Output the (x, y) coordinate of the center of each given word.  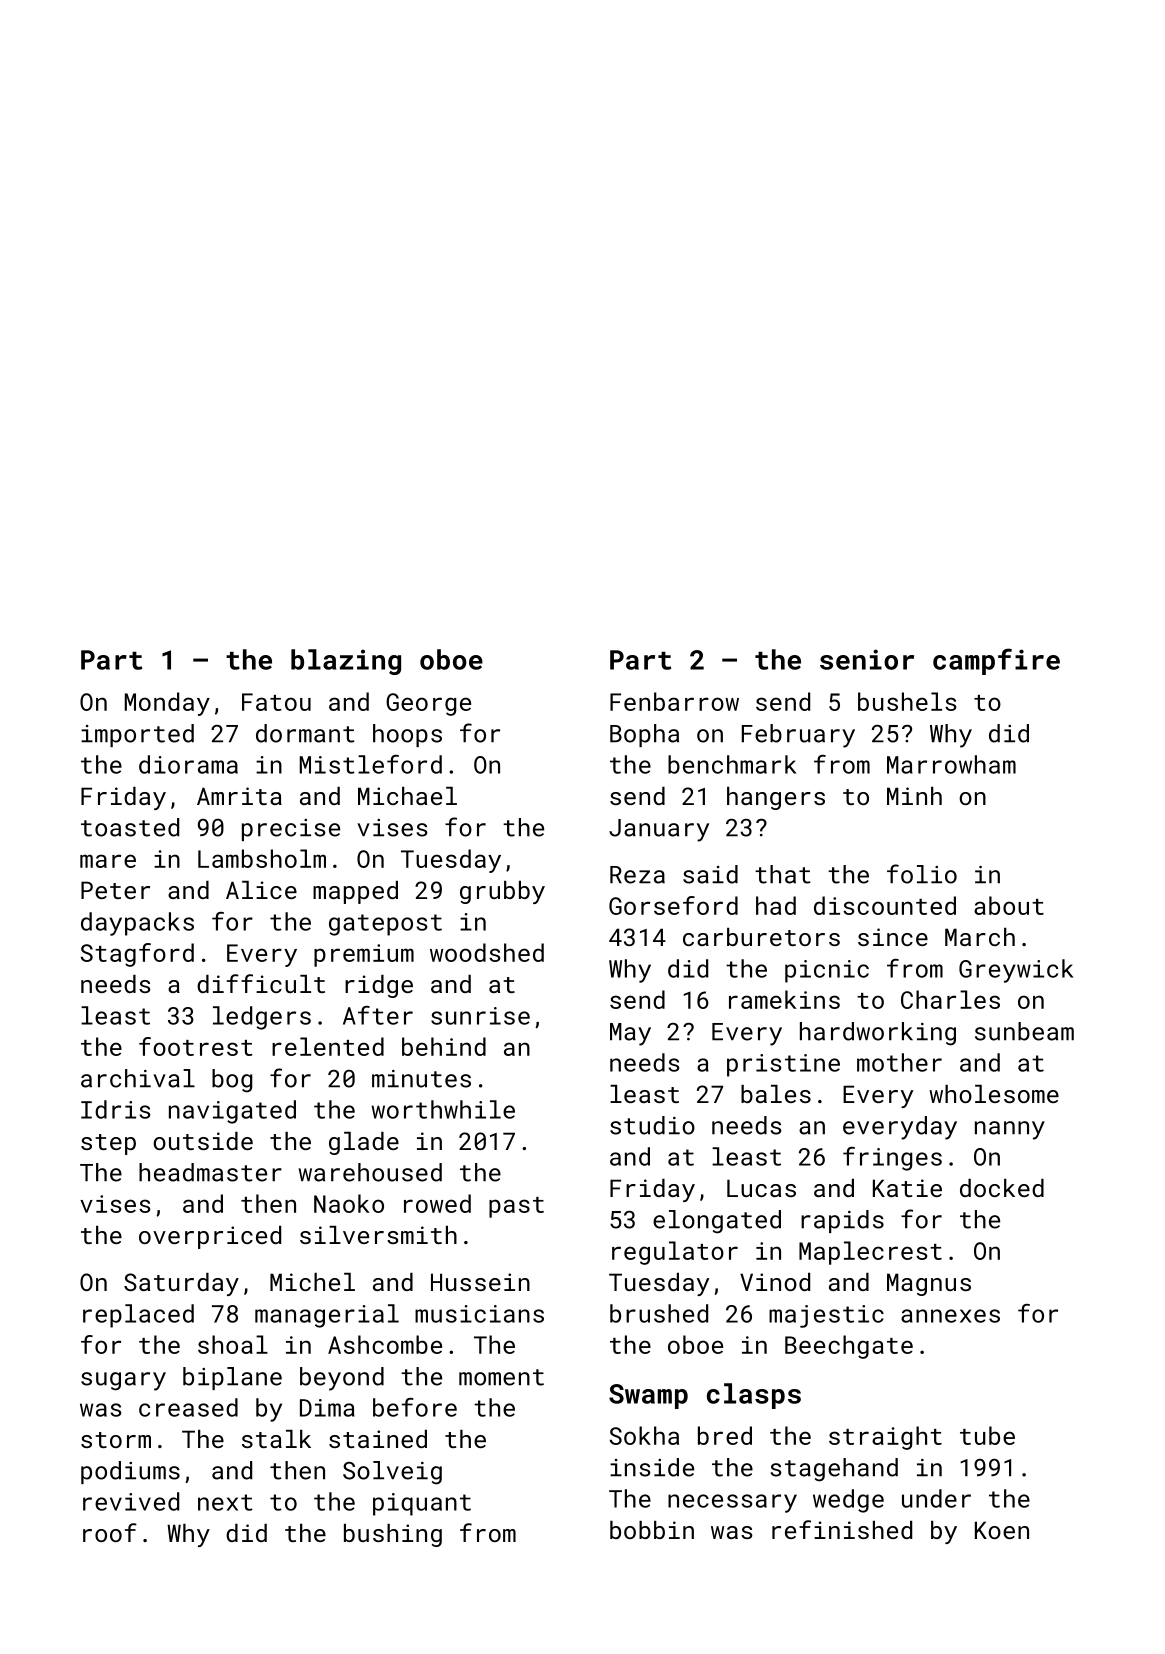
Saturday (181, 1284)
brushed (659, 1313)
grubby (502, 892)
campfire (996, 661)
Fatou (276, 702)
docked (1002, 1188)
